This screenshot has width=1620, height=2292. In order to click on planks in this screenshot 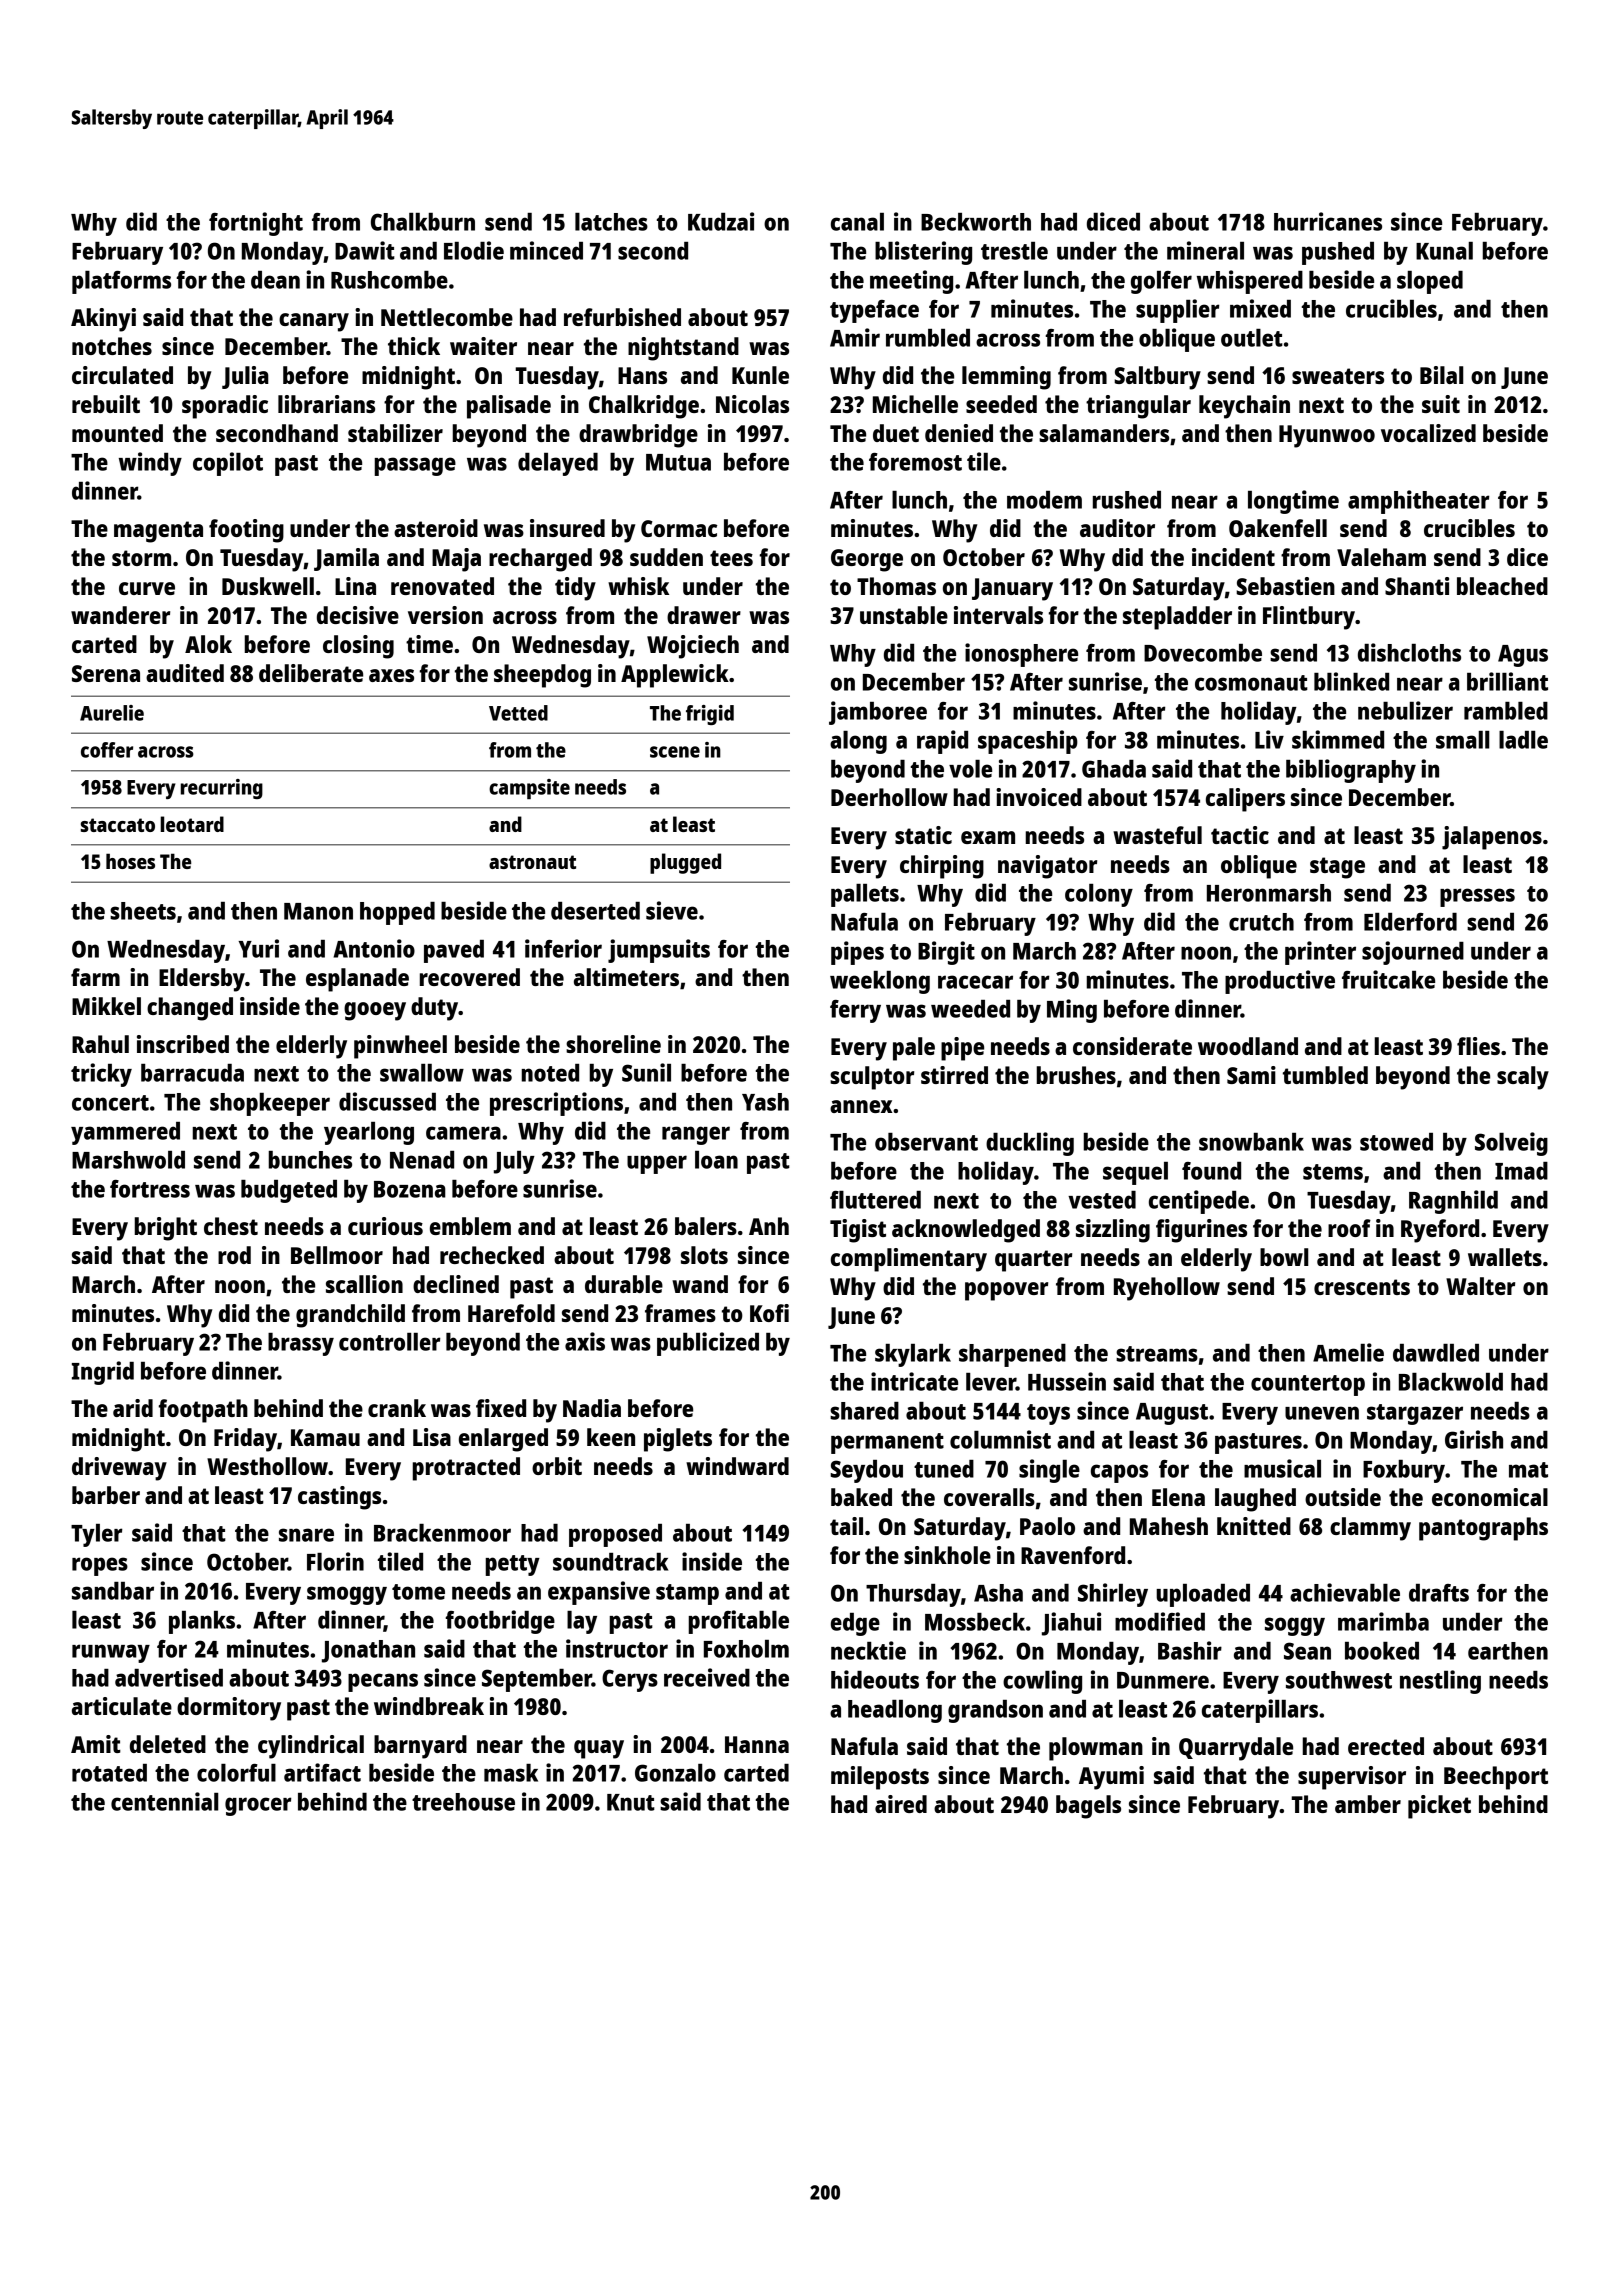, I will do `click(202, 1622)`.
